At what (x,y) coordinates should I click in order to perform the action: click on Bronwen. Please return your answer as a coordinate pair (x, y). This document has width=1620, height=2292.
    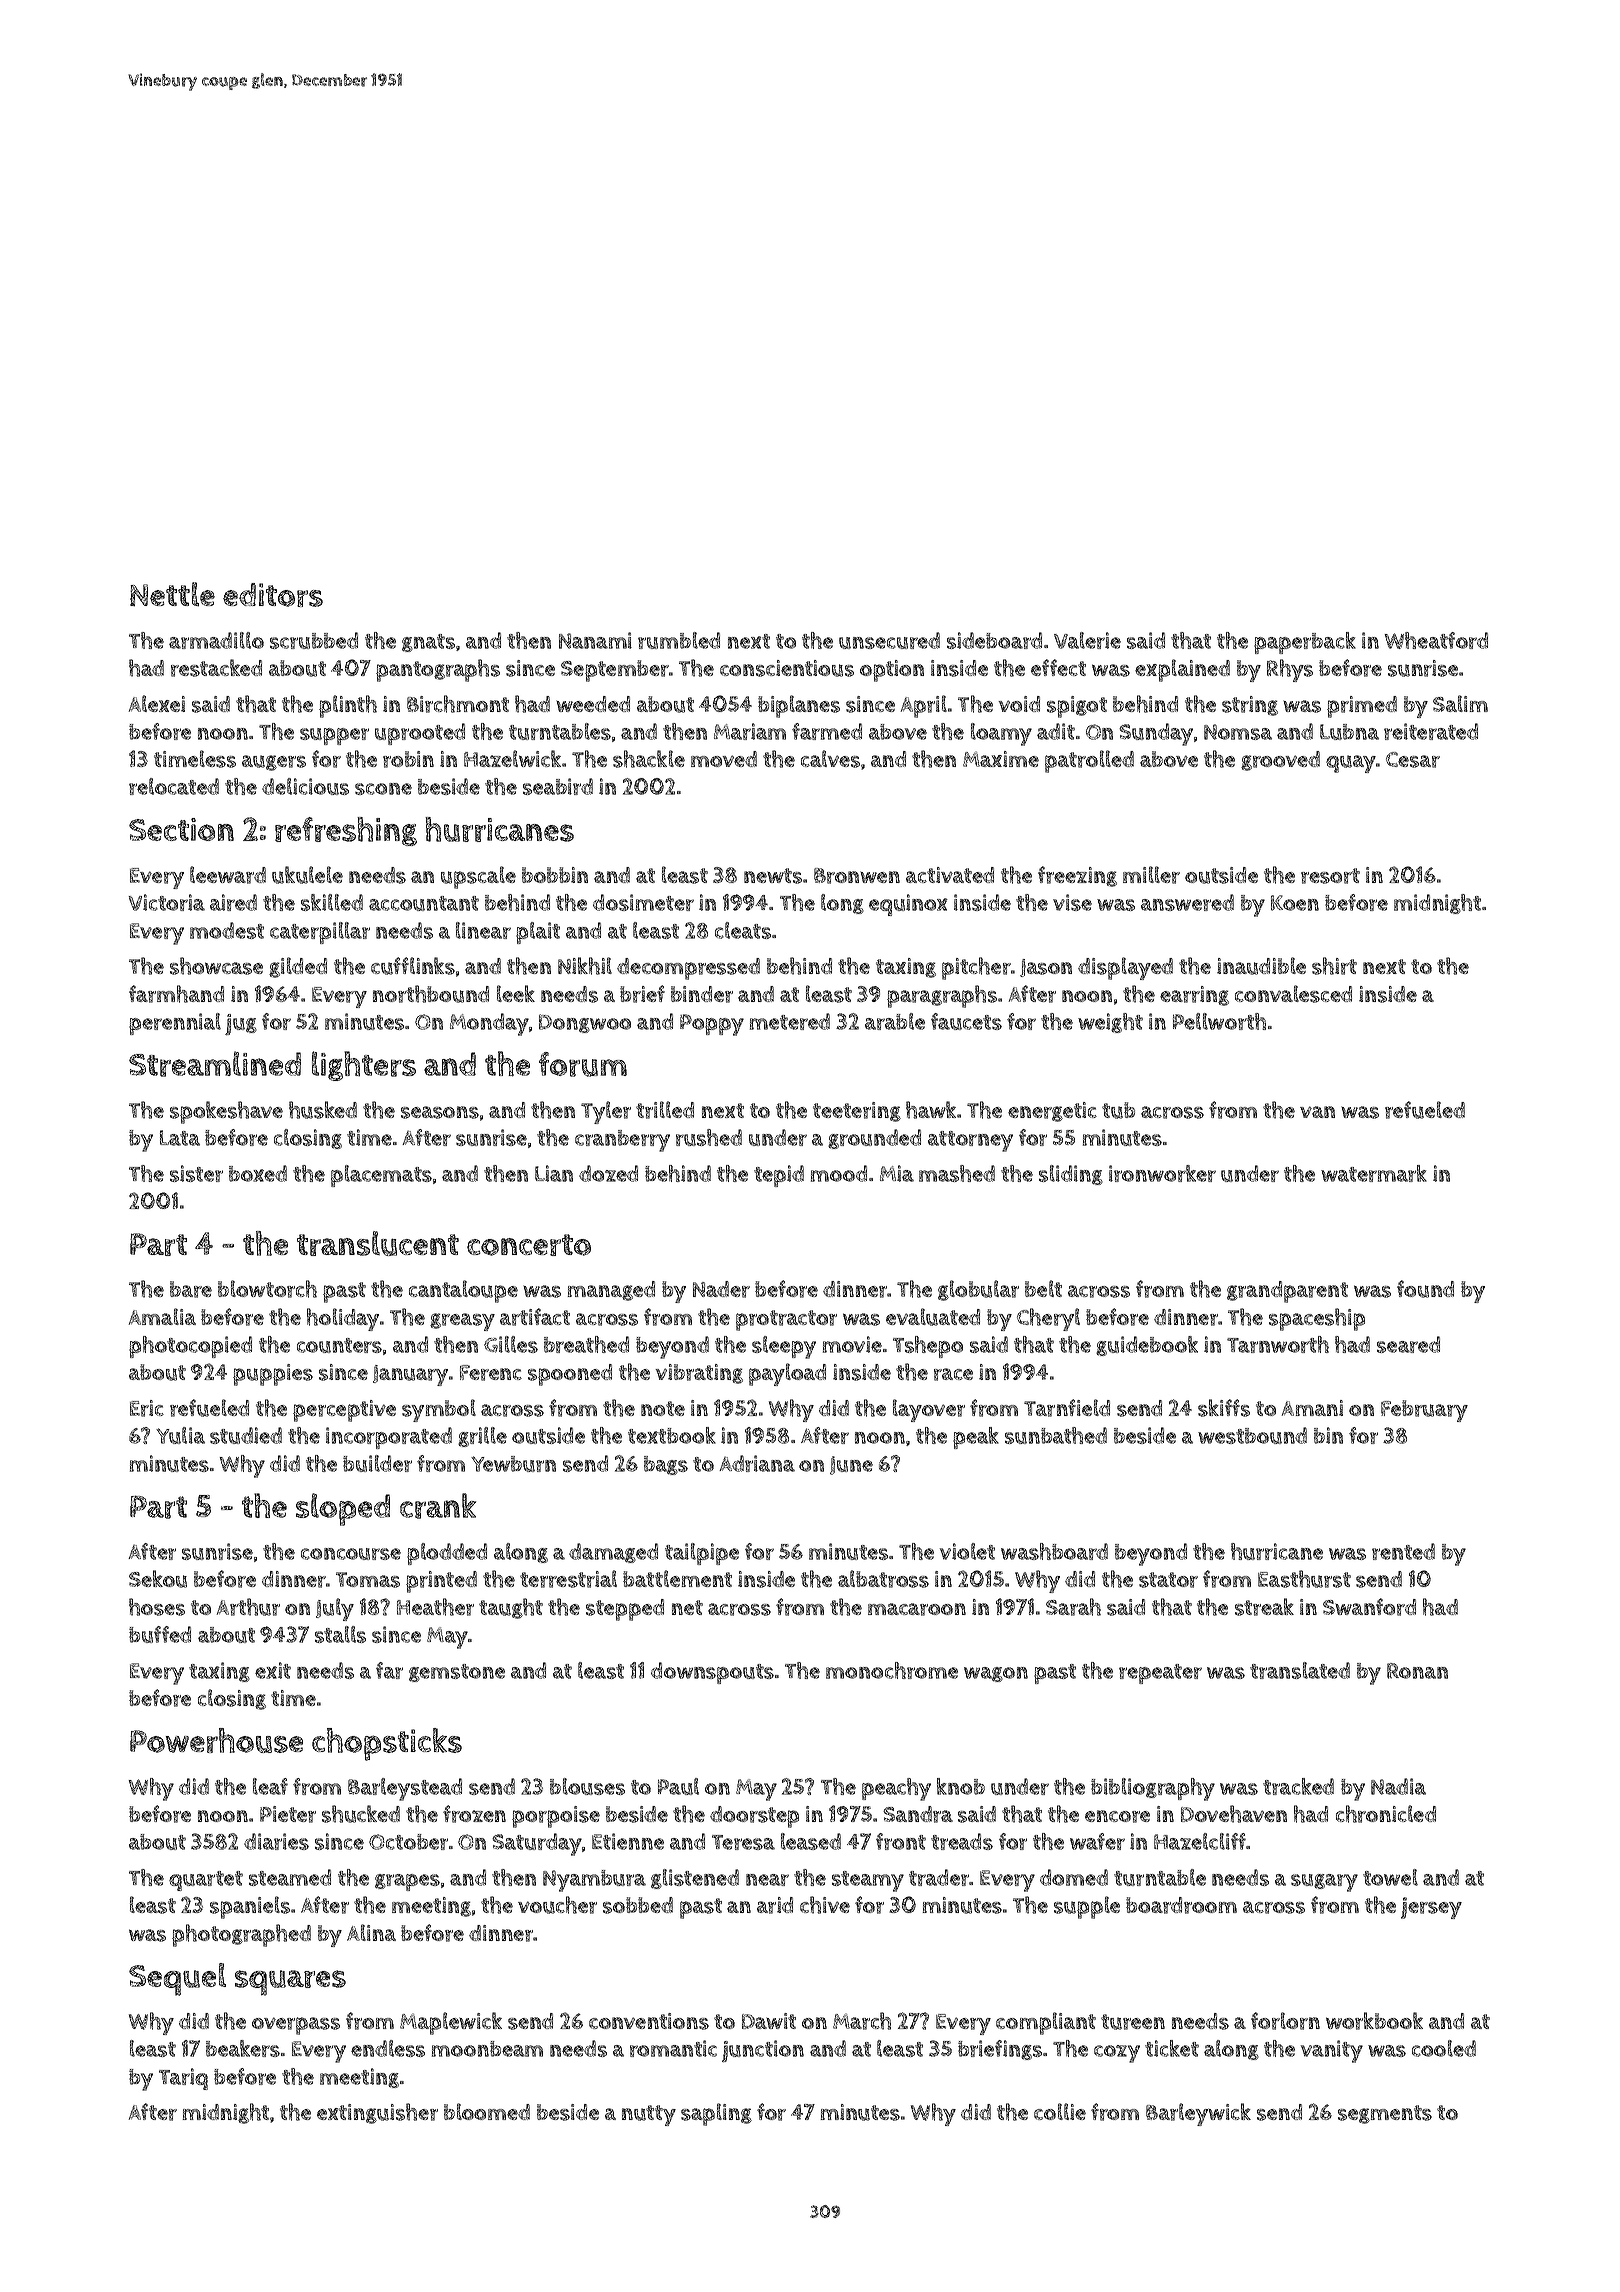
    Looking at the image, I should click on (857, 876).
